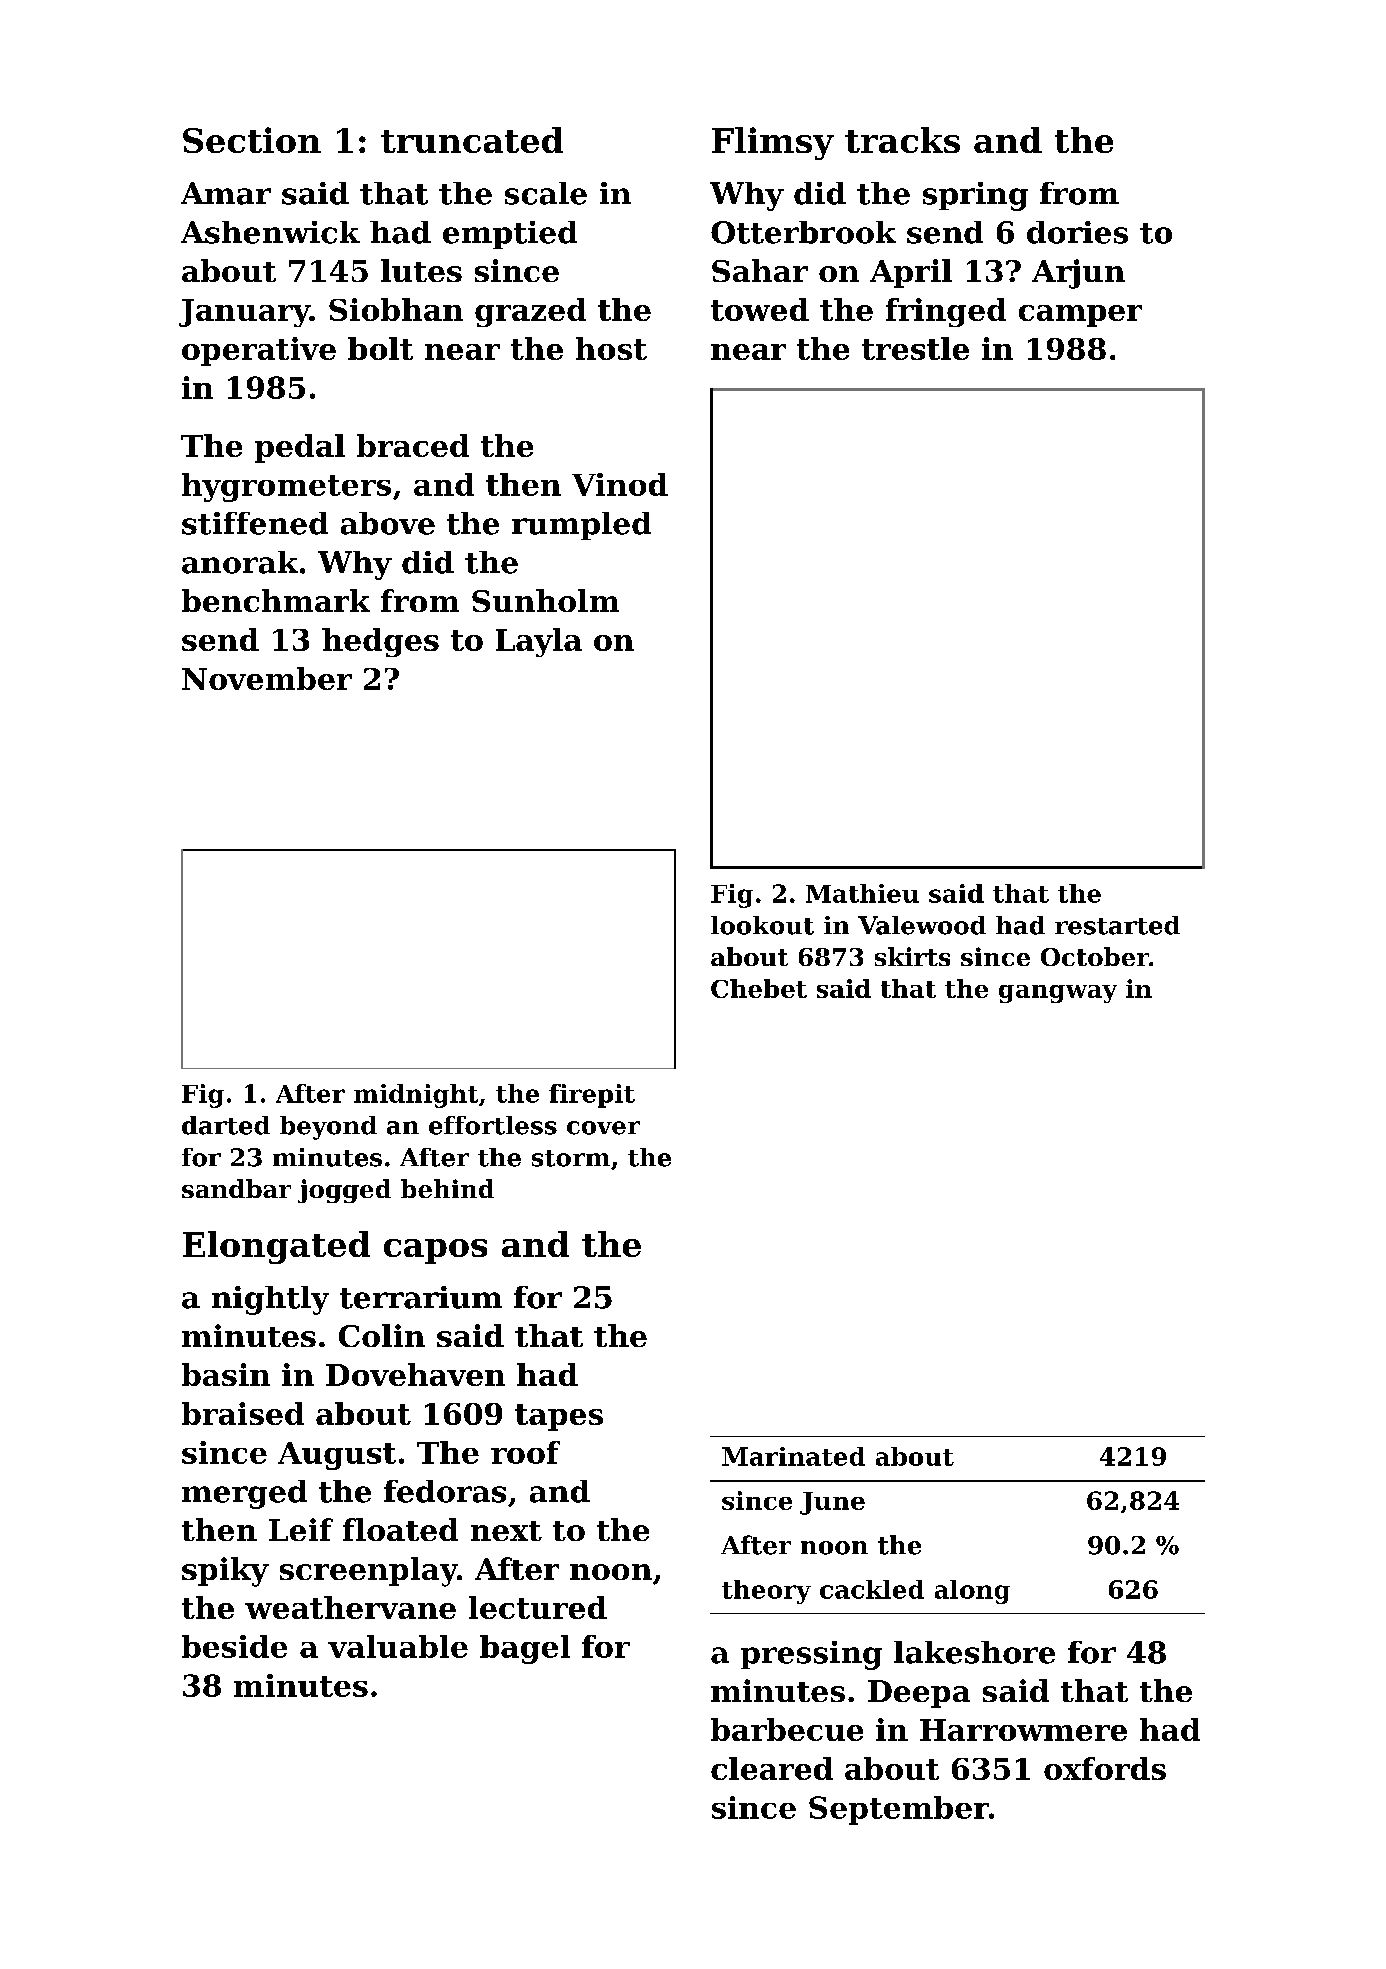  Describe the element at coordinates (398, 1646) in the screenshot. I see `valuable` at that location.
